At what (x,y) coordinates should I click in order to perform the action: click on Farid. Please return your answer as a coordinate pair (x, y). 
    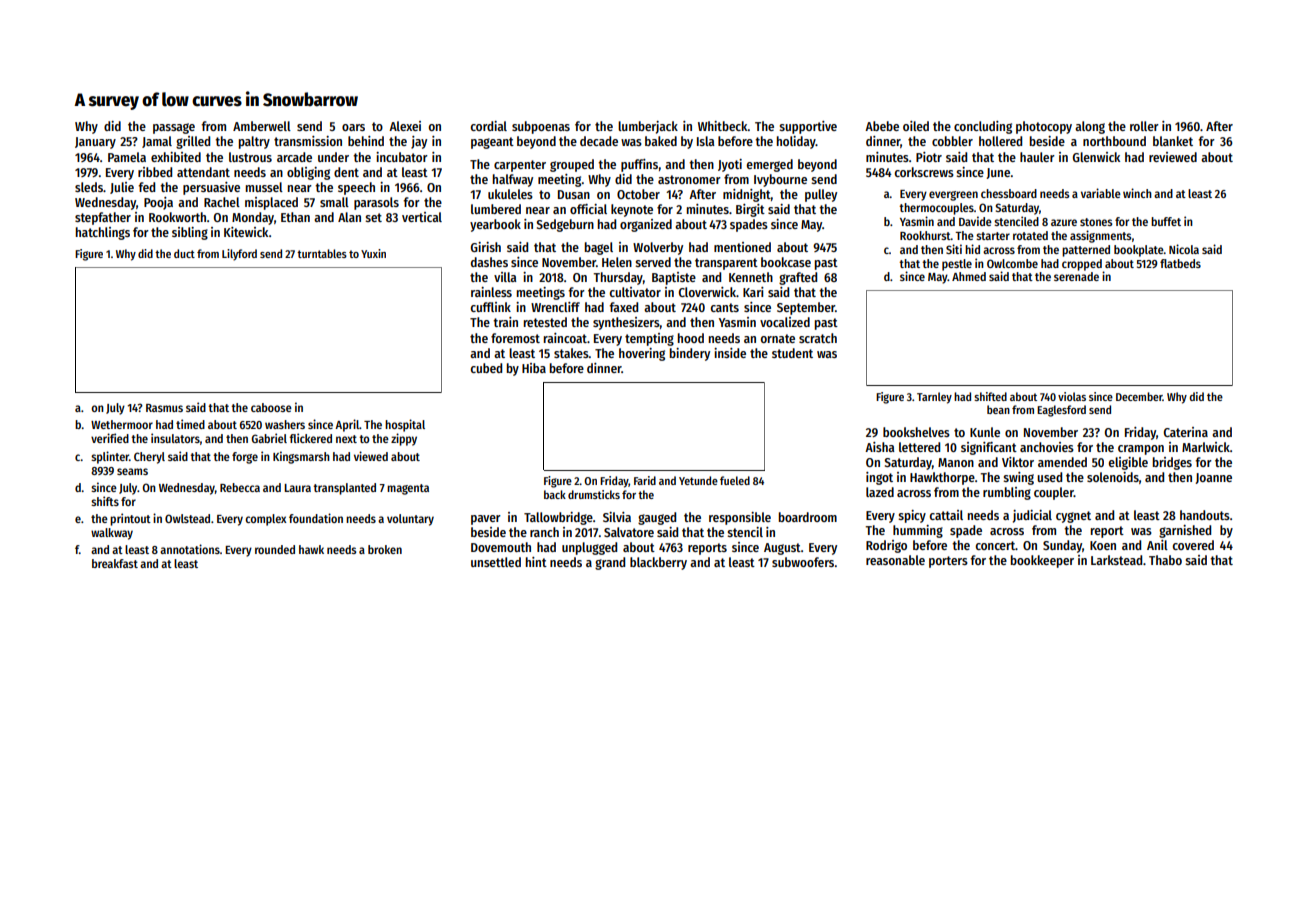
    Looking at the image, I should click on (645, 480).
